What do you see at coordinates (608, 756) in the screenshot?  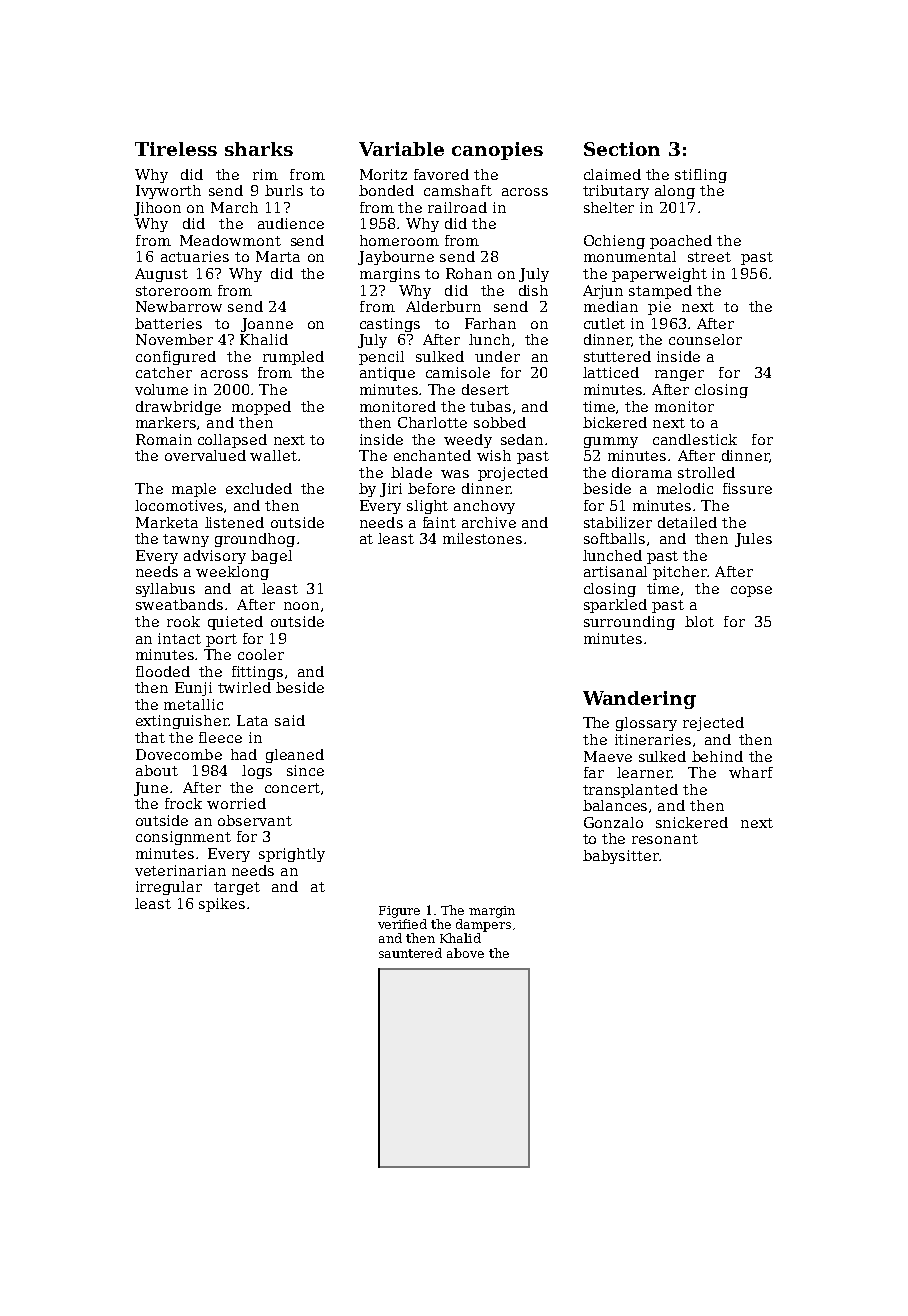 I see `Maeve` at bounding box center [608, 756].
